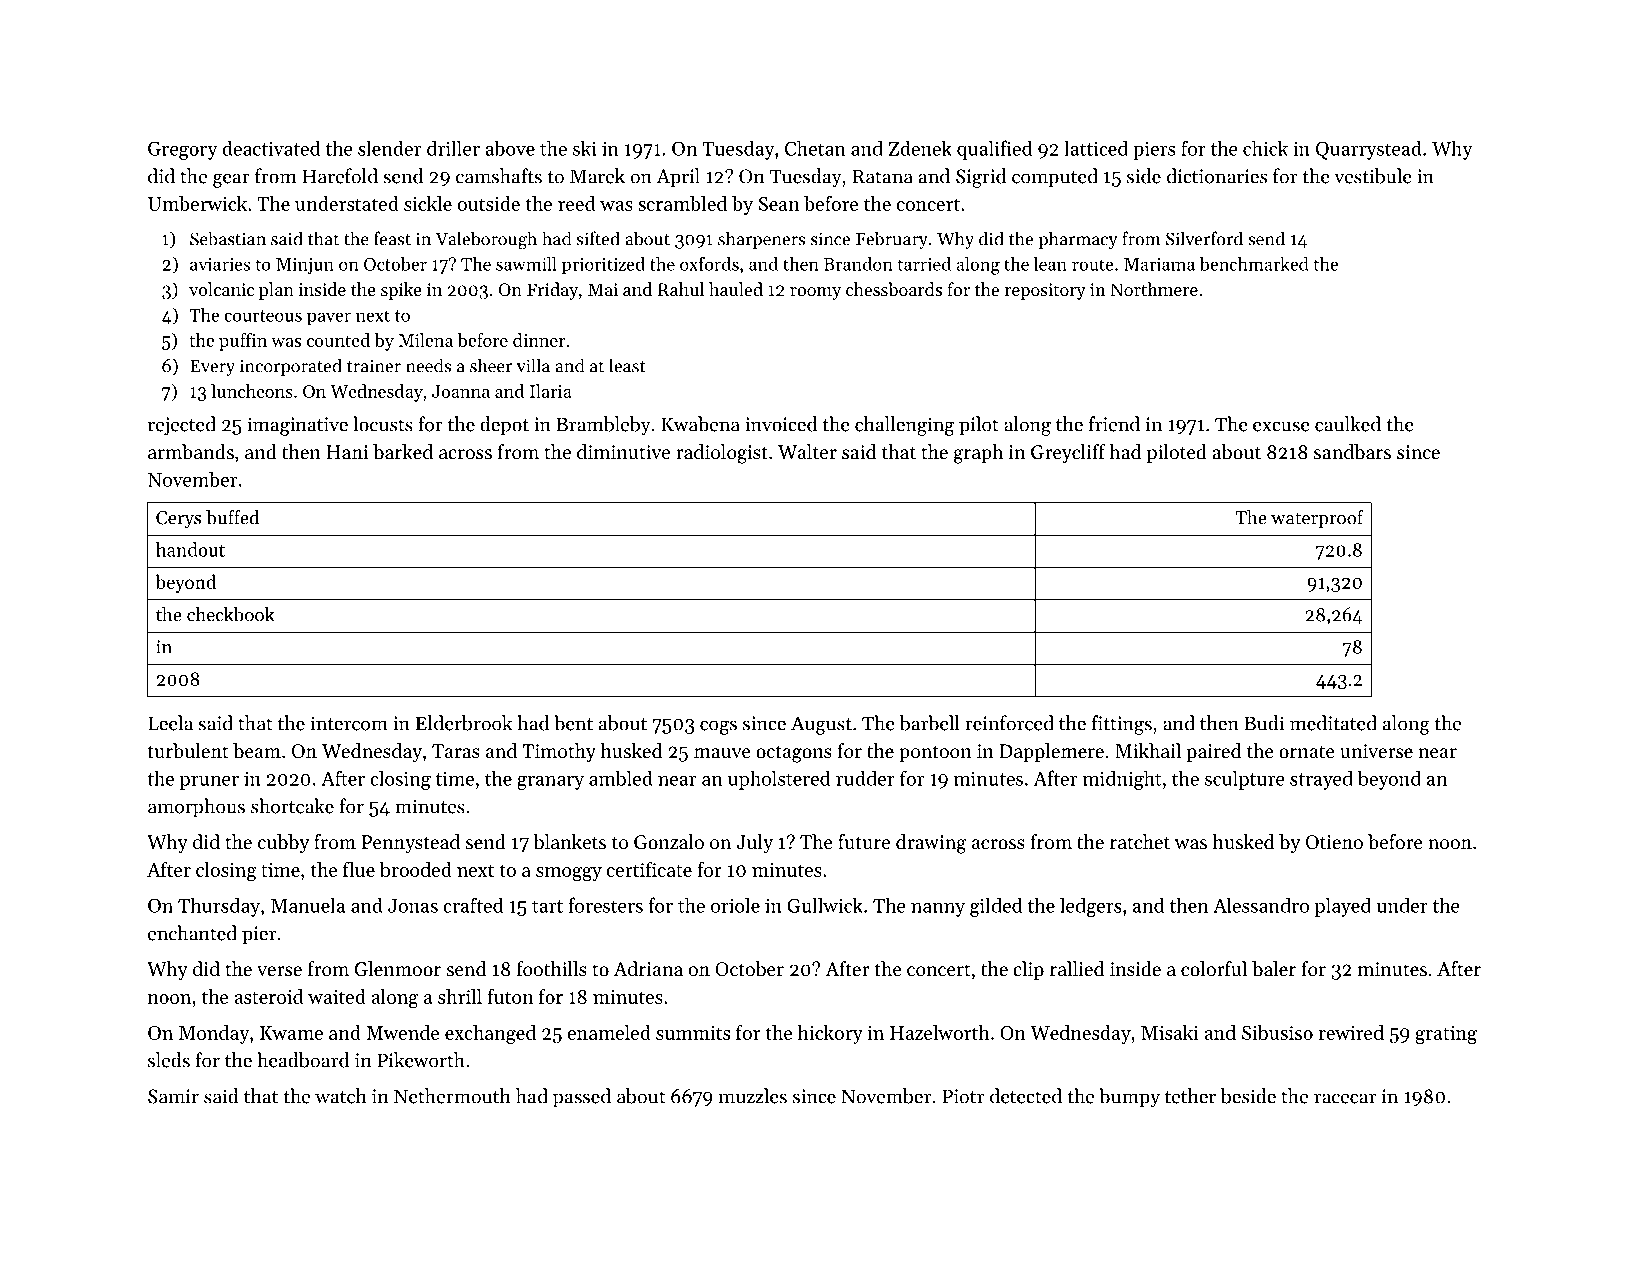 This document has height=1262, width=1633. Describe the element at coordinates (219, 907) in the document. I see `Thursday` at that location.
